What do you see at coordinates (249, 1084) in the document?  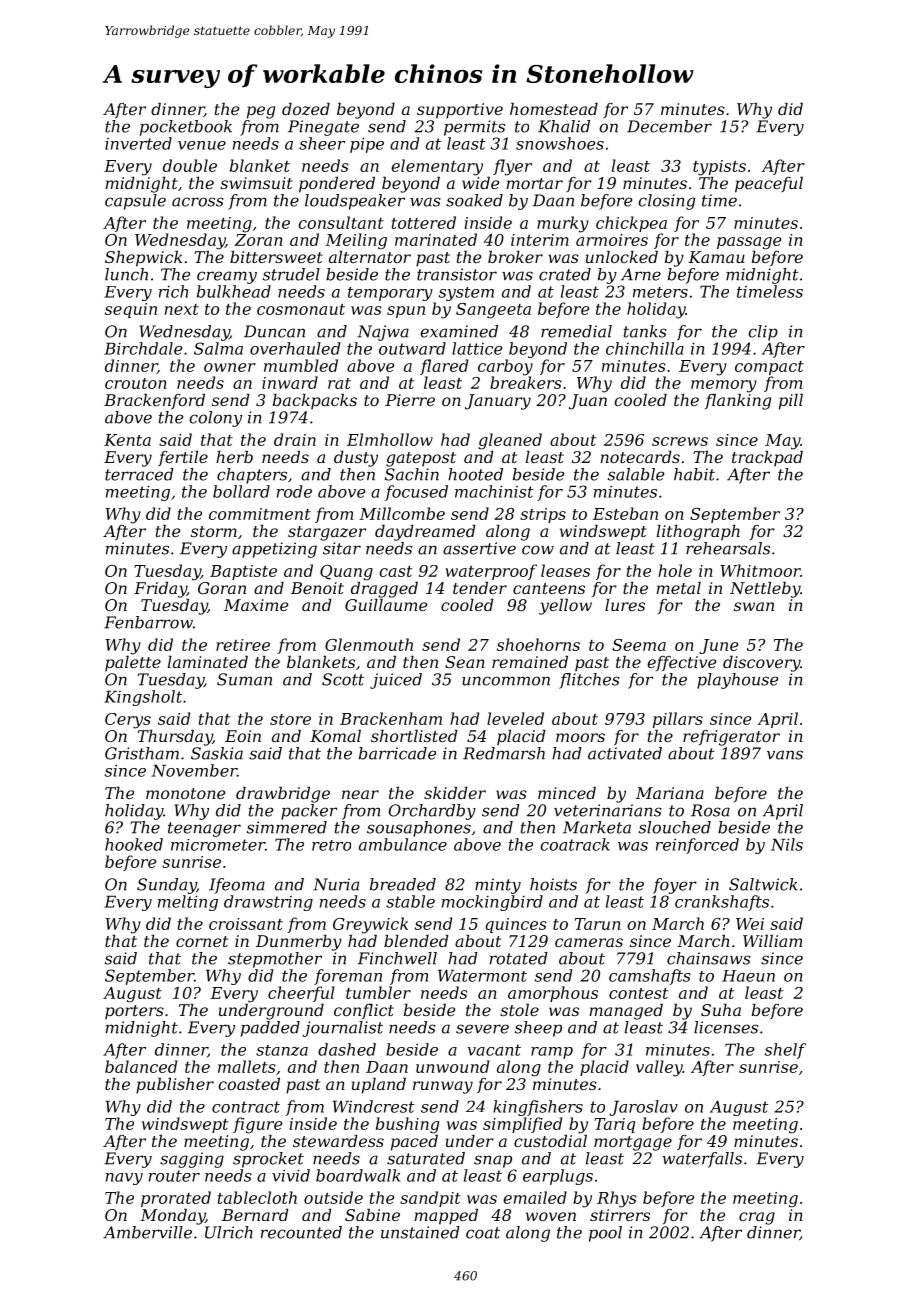 I see `coasted` at bounding box center [249, 1084].
